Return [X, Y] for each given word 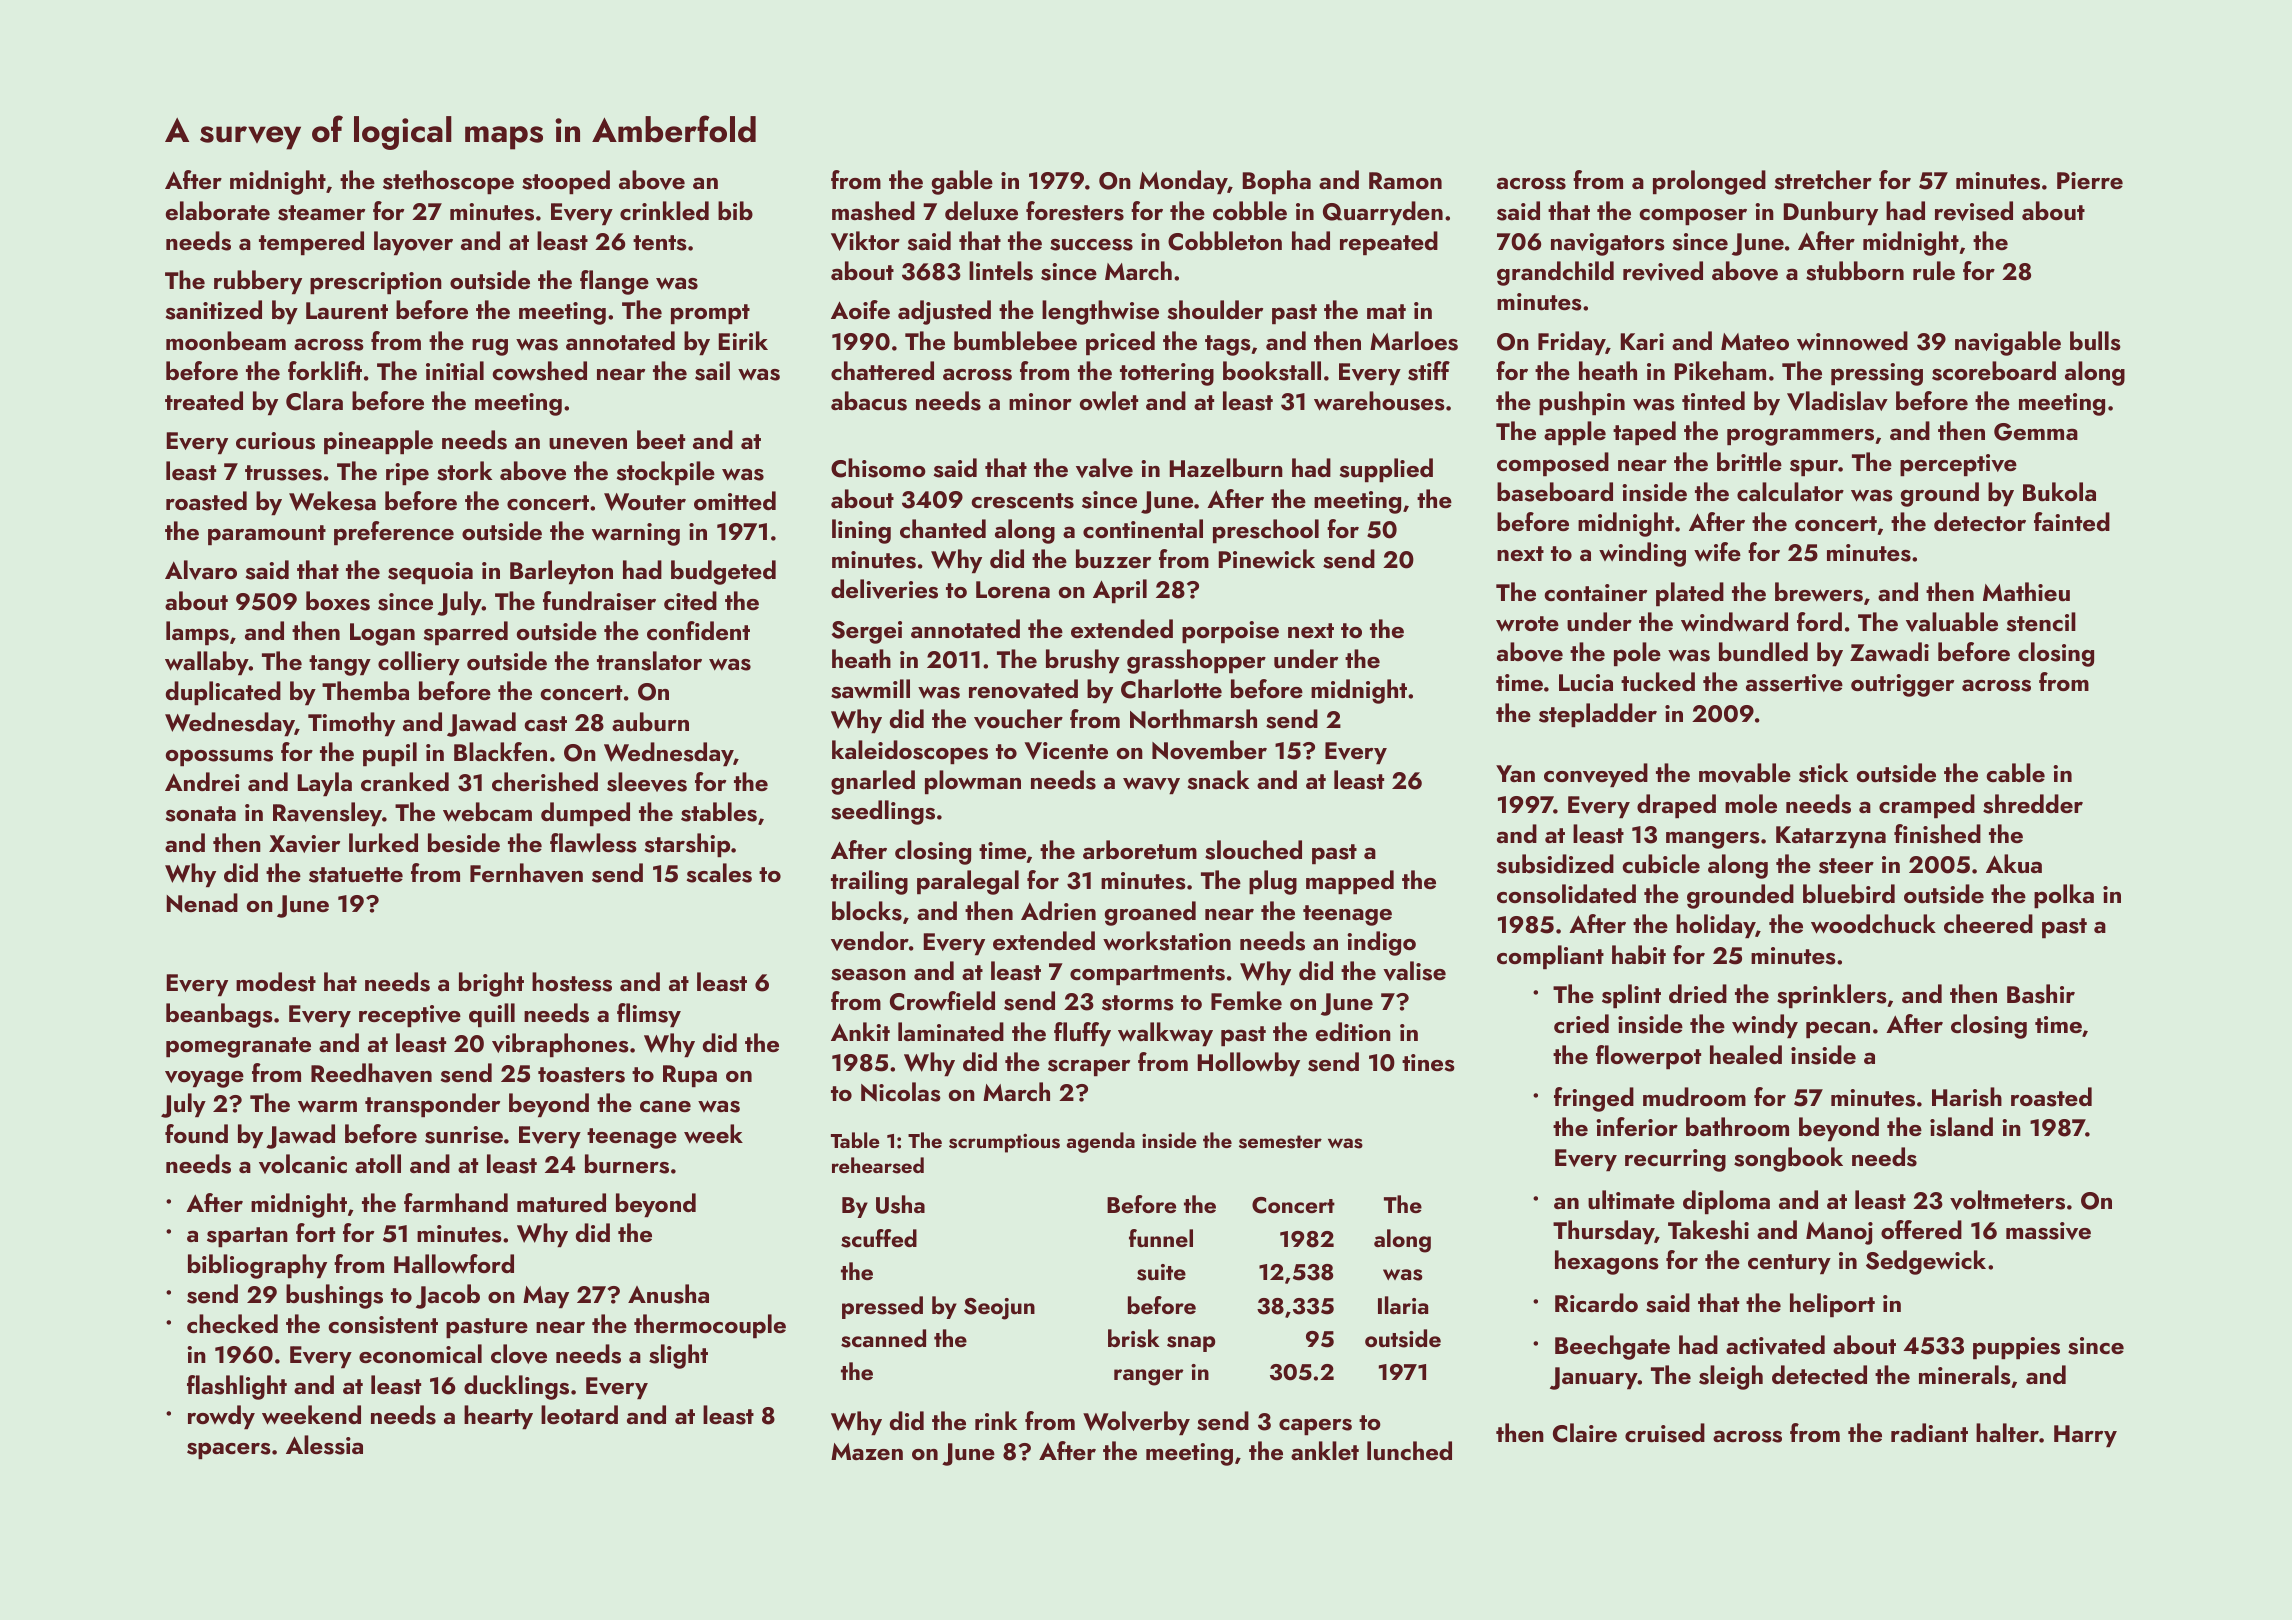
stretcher [1823, 180]
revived [1663, 271]
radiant [1929, 1432]
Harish [1967, 1097]
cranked [405, 781]
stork [464, 471]
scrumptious [1004, 1143]
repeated [1389, 243]
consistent [383, 1325]
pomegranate [238, 1047]
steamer [321, 213]
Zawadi [1889, 651]
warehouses [1379, 401]
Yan [1515, 773]
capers [1315, 1426]
